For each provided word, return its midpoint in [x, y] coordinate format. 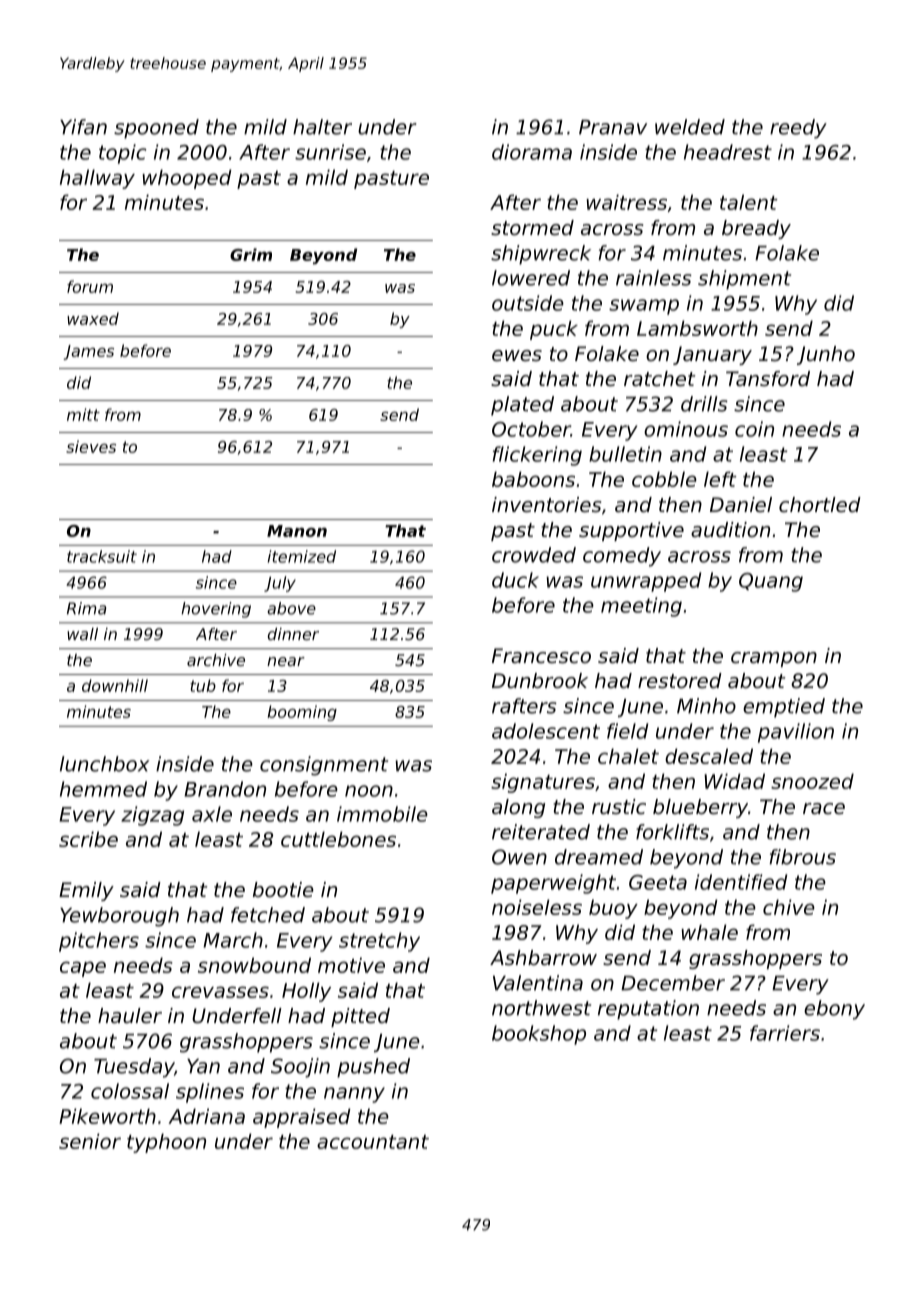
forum [90, 286]
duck [515, 580]
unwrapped [646, 582]
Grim [251, 254]
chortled [820, 505]
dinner [293, 634]
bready [756, 229]
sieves [91, 446]
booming [302, 713]
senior [90, 1141]
